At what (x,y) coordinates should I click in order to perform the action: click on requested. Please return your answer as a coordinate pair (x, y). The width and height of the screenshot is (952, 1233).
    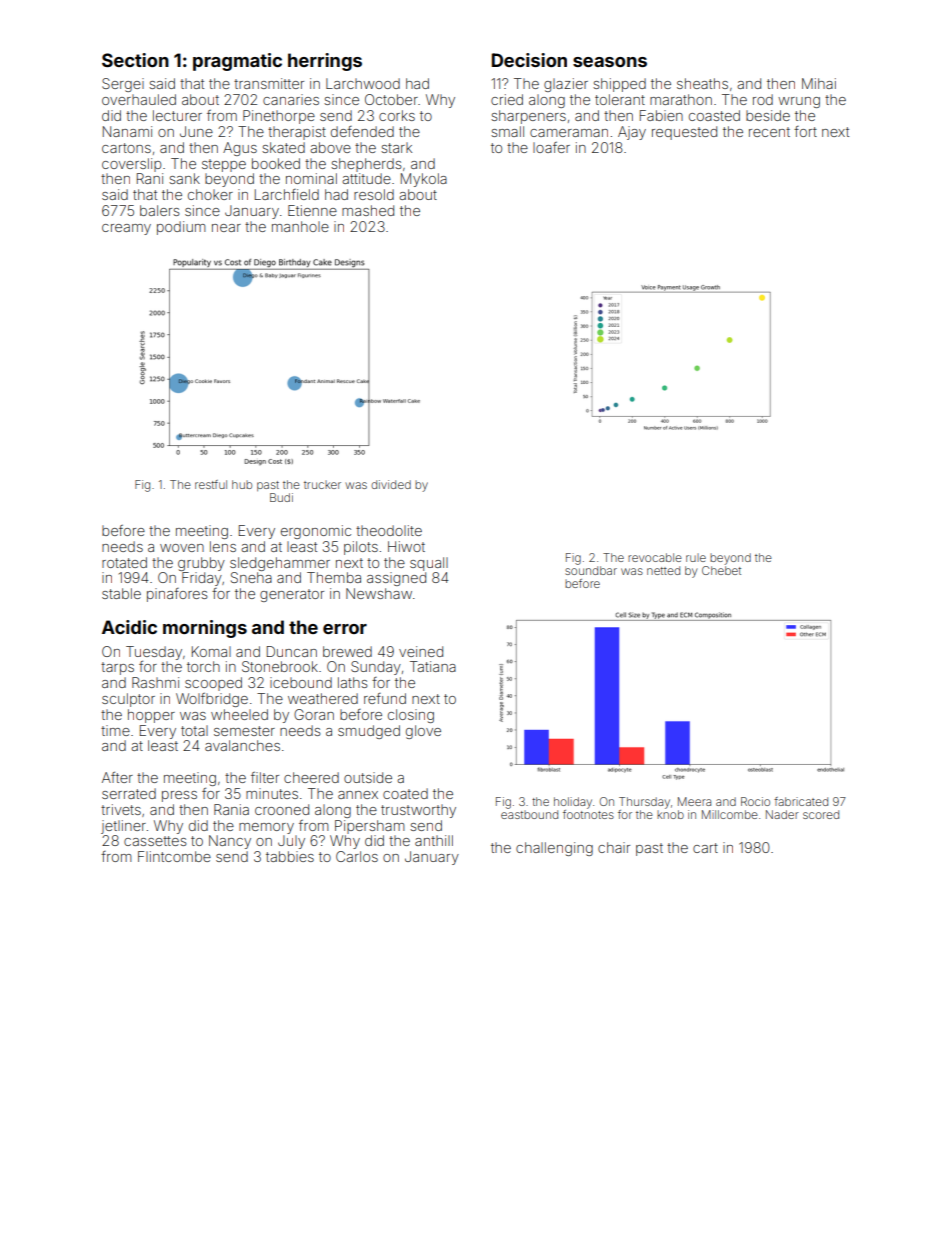
    Looking at the image, I should click on (684, 133).
